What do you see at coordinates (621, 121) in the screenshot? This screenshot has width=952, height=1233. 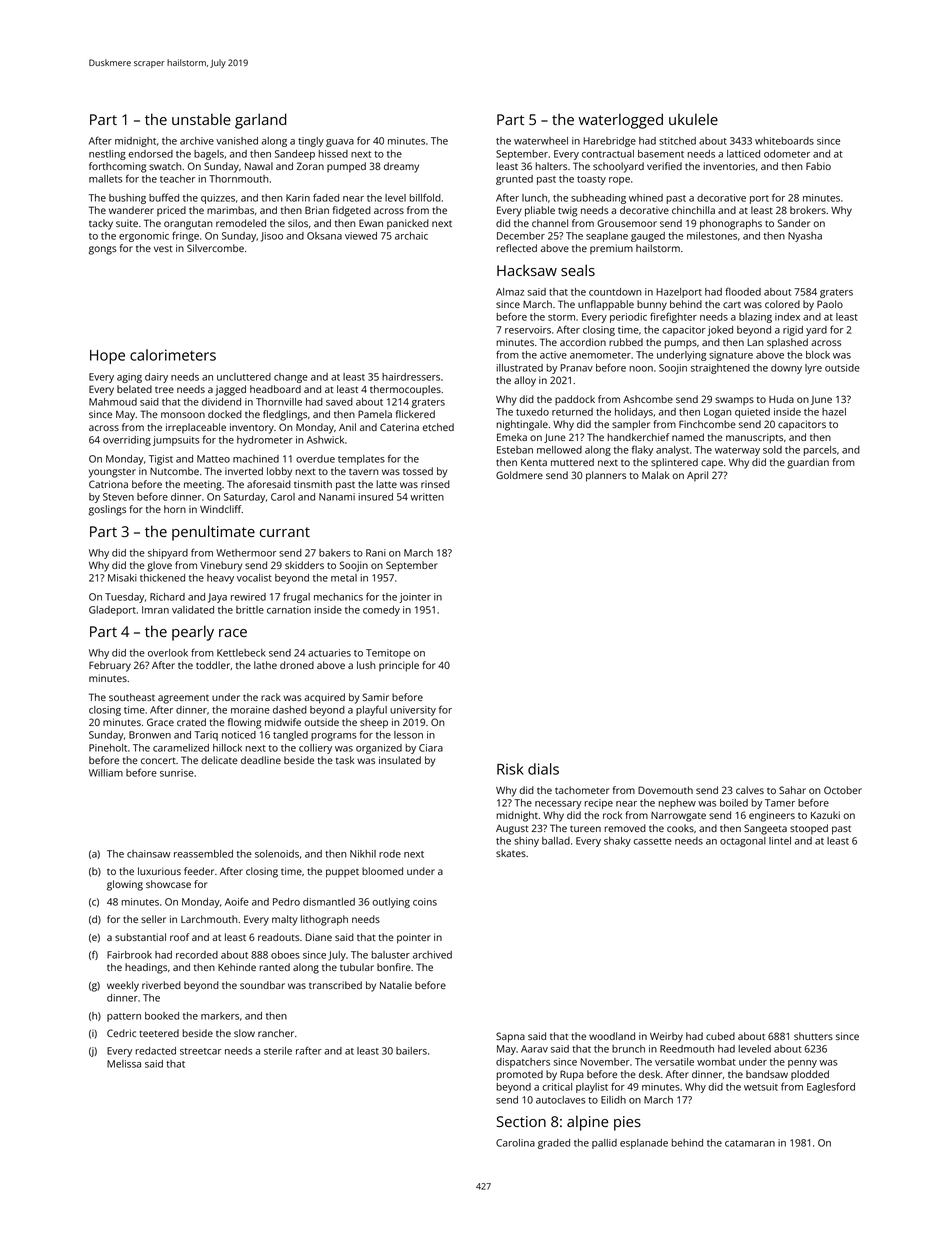 I see `waterlogged` at bounding box center [621, 121].
